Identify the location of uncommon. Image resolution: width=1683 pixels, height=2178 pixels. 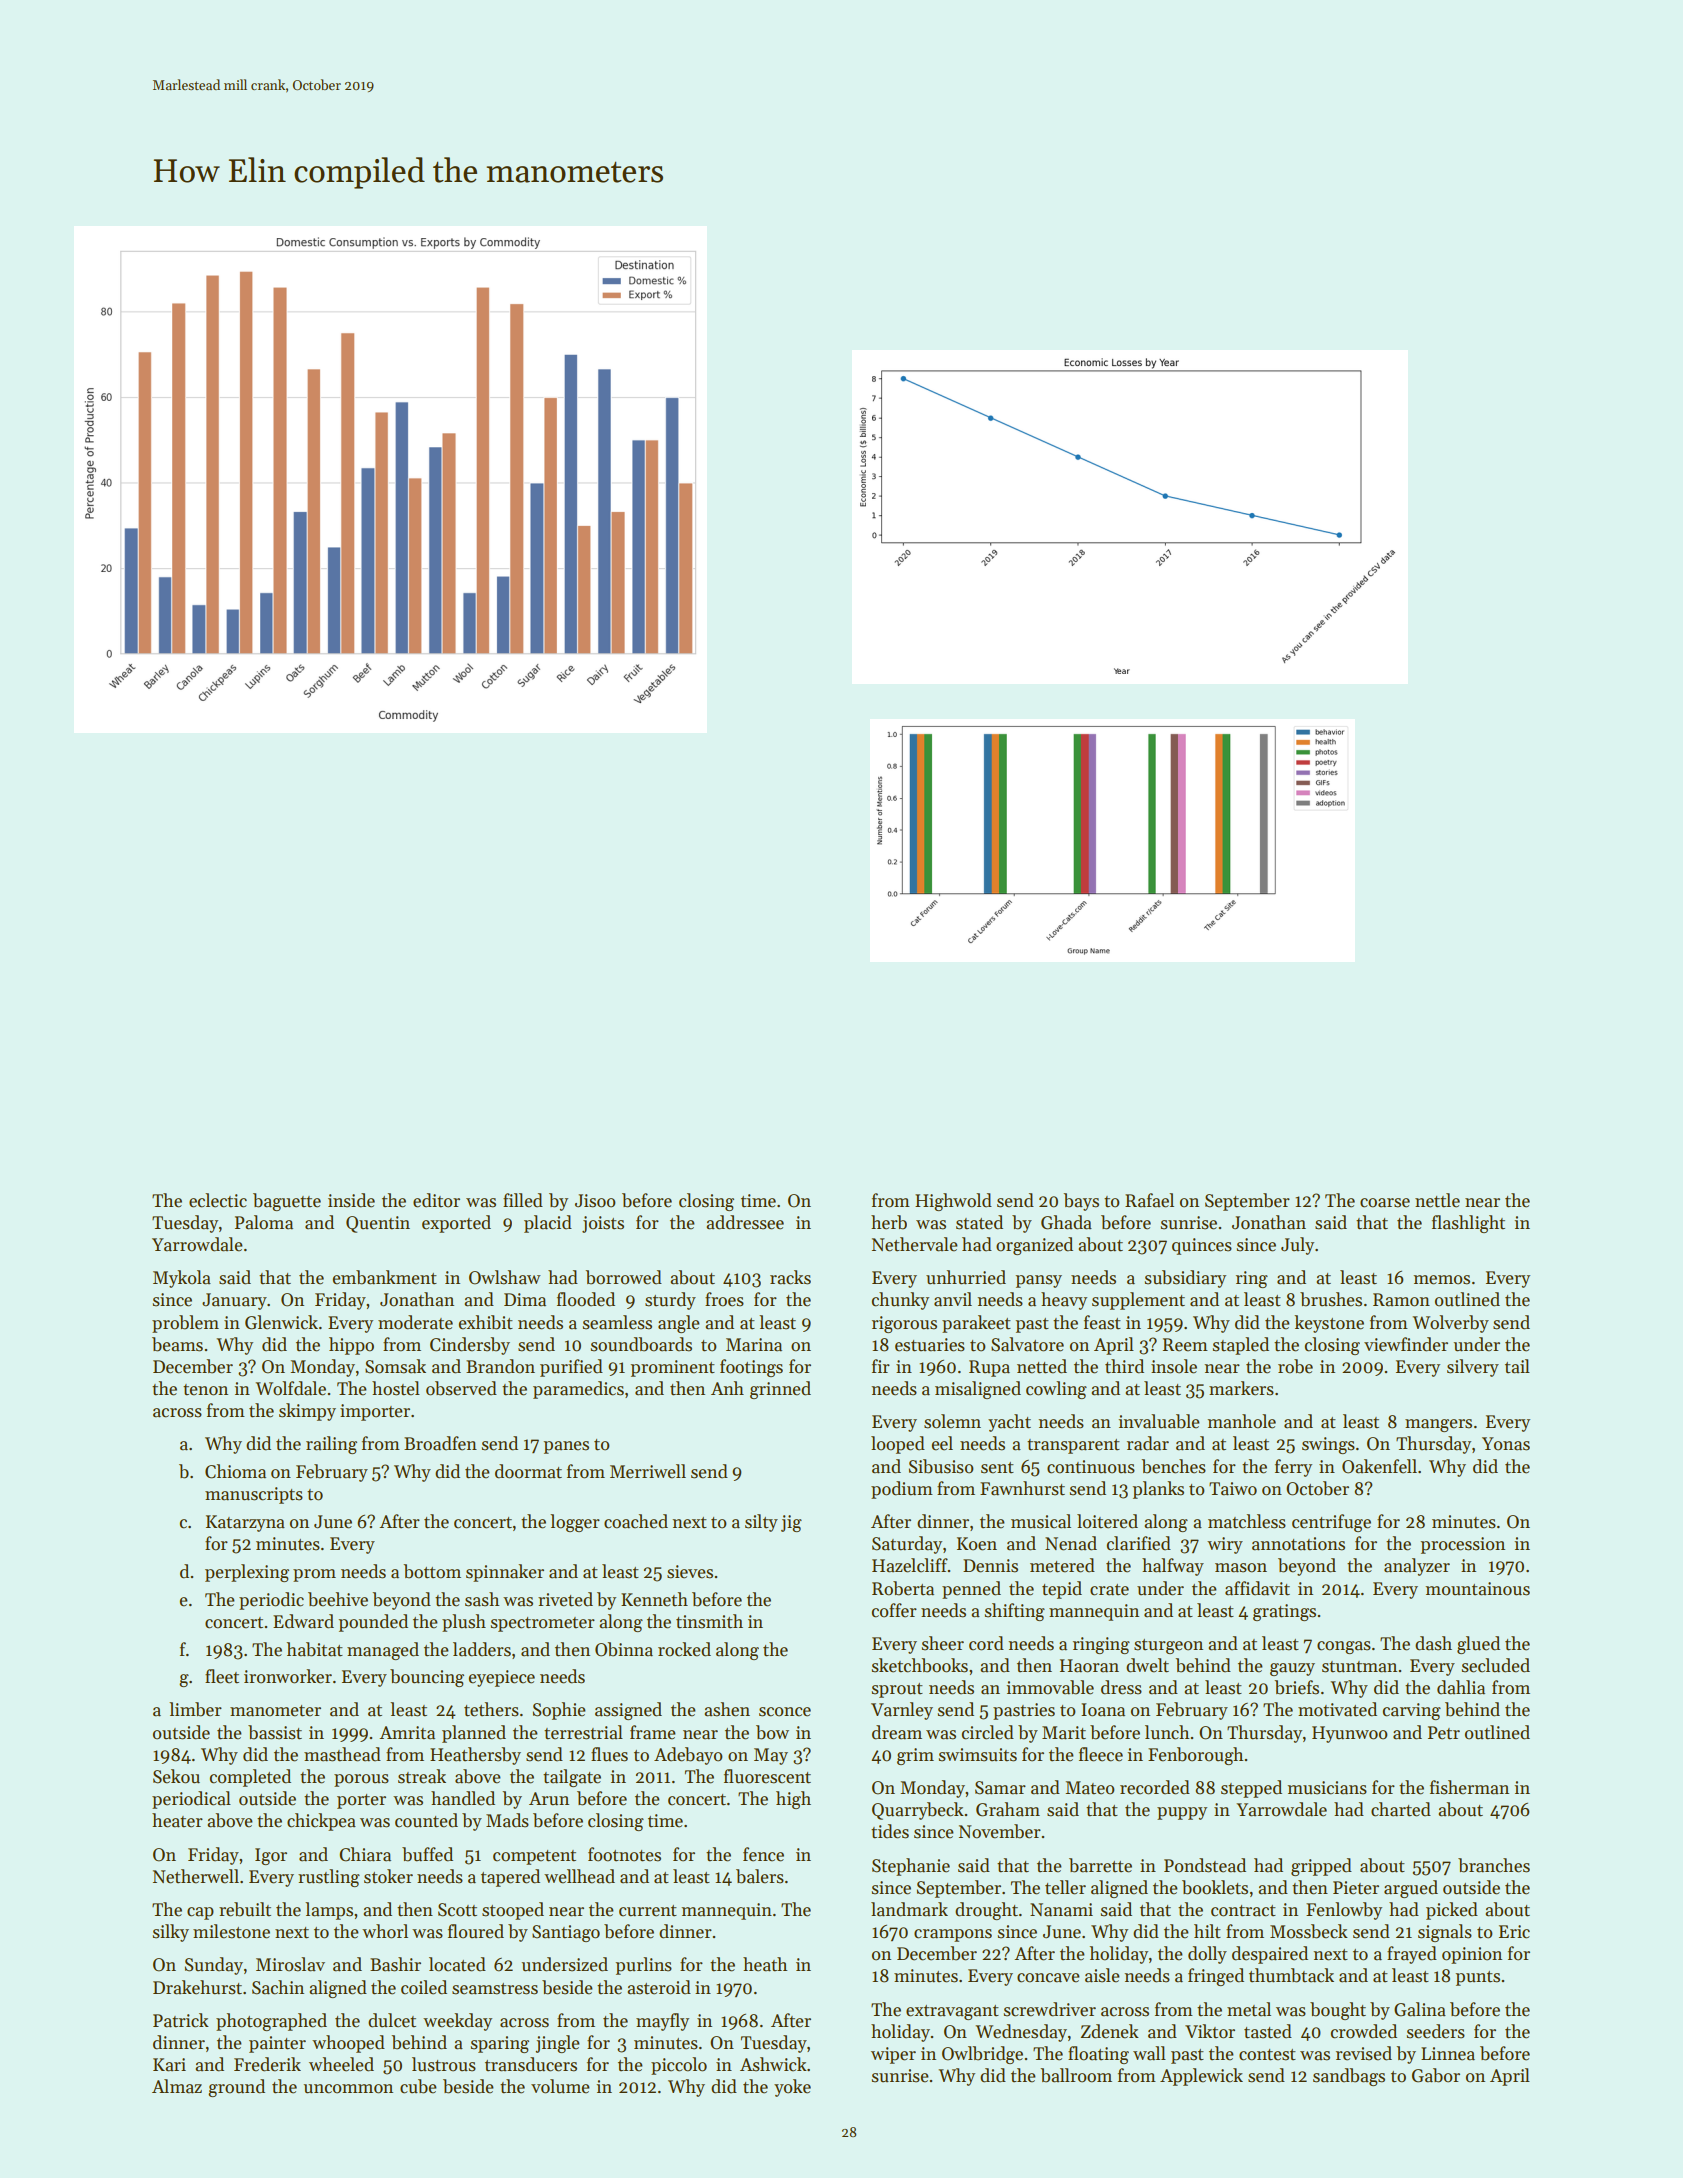
(348, 2089).
